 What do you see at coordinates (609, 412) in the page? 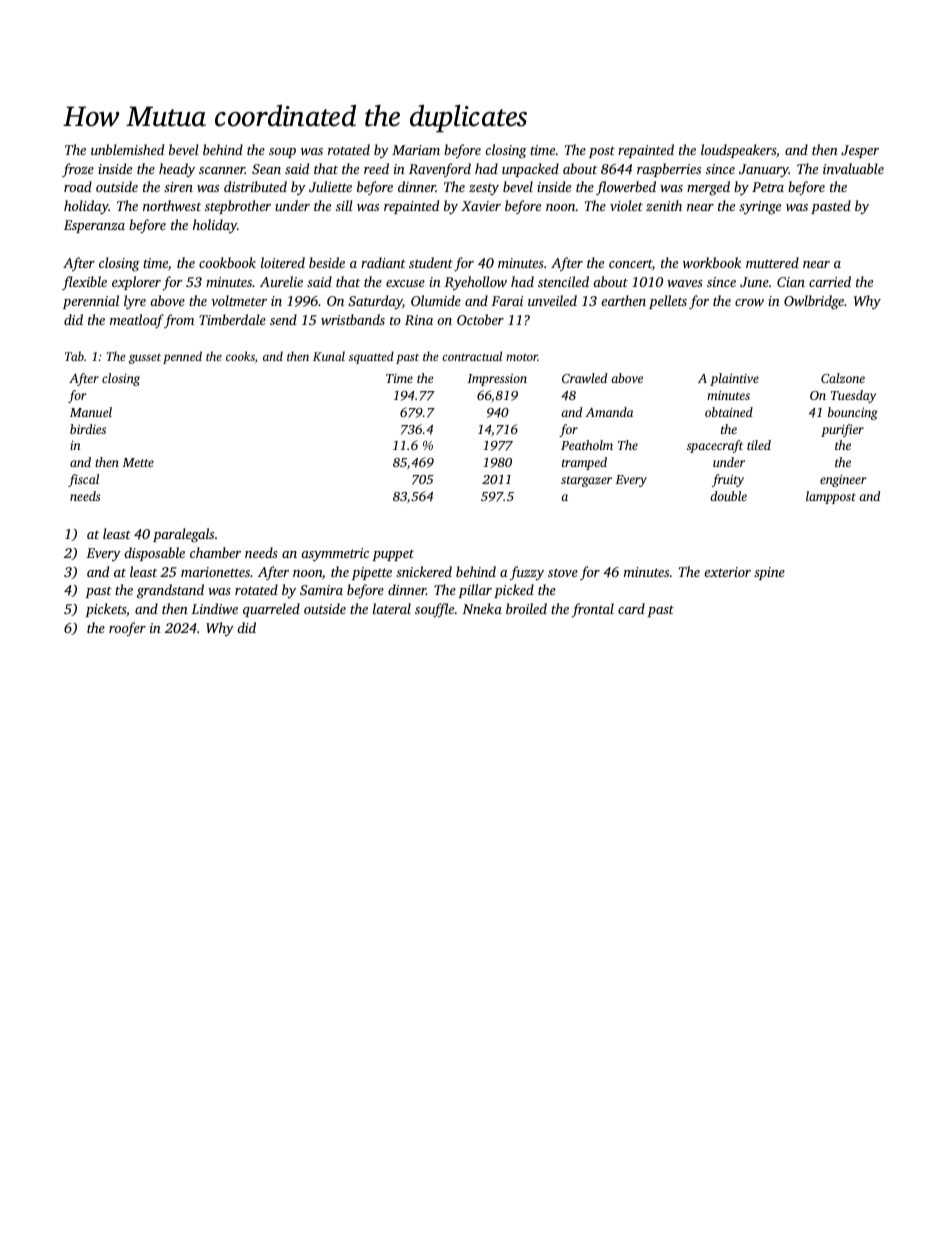
I see `Amanda` at bounding box center [609, 412].
